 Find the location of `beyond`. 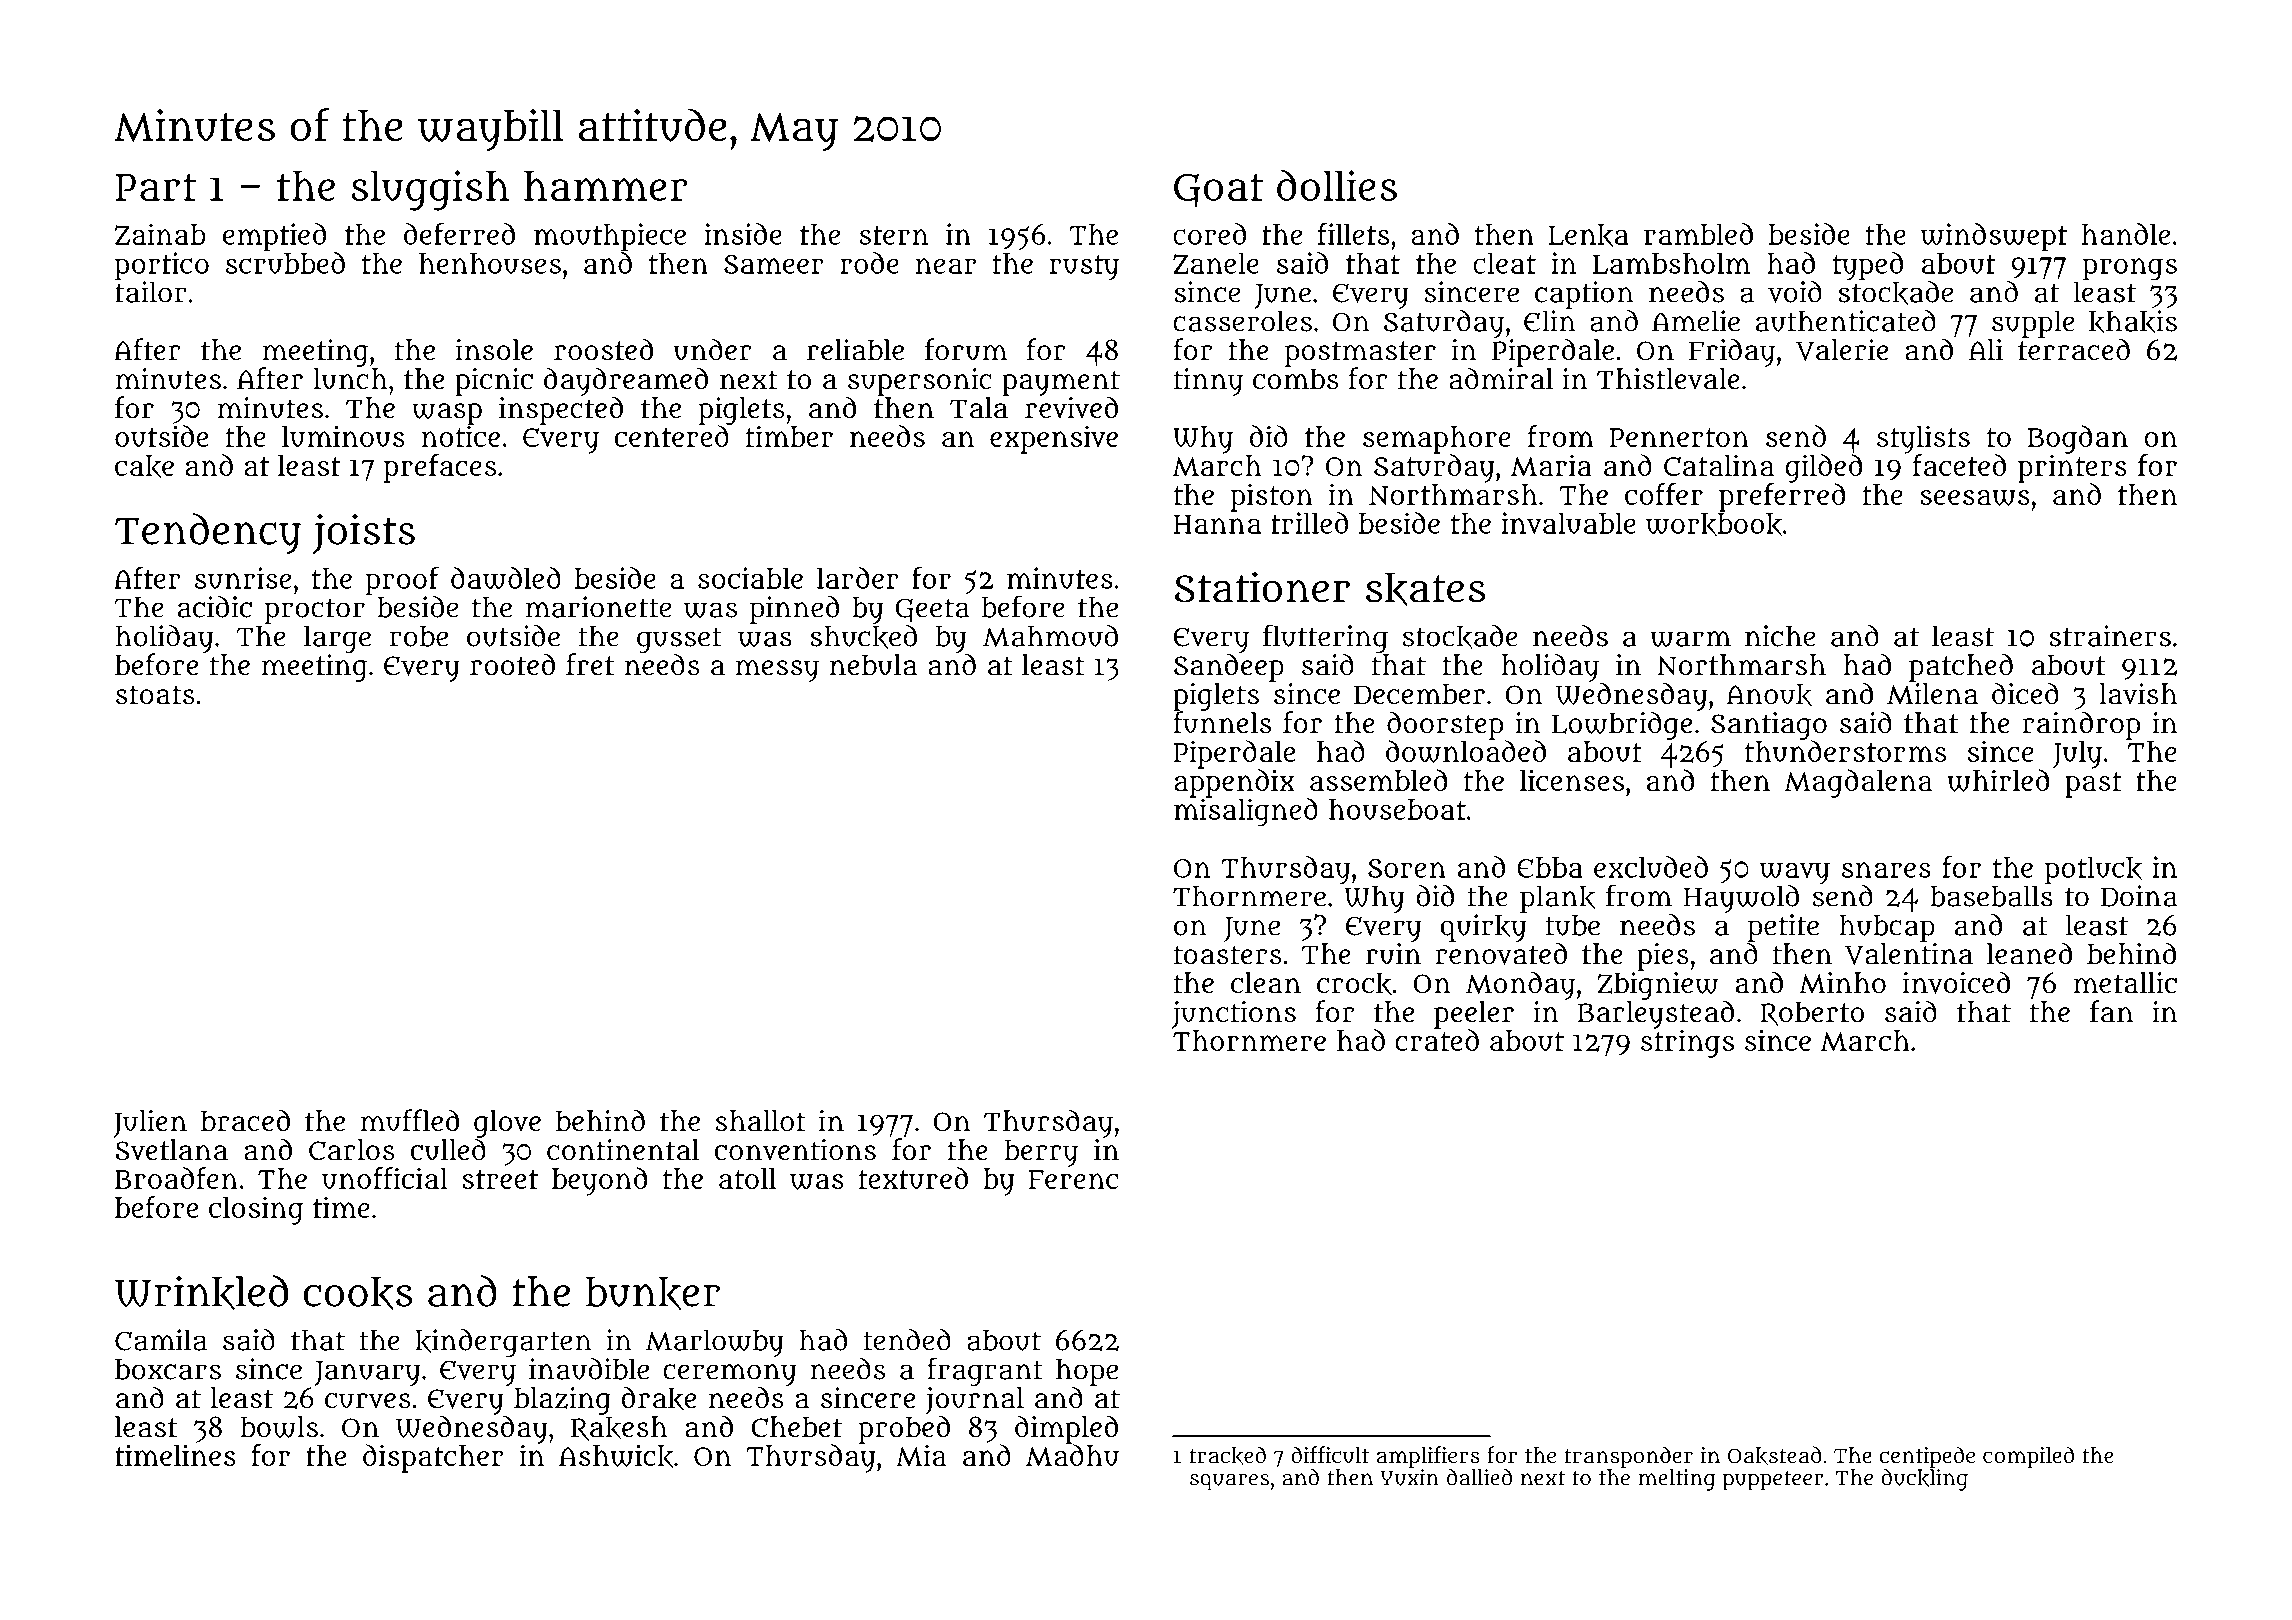

beyond is located at coordinates (599, 1181).
